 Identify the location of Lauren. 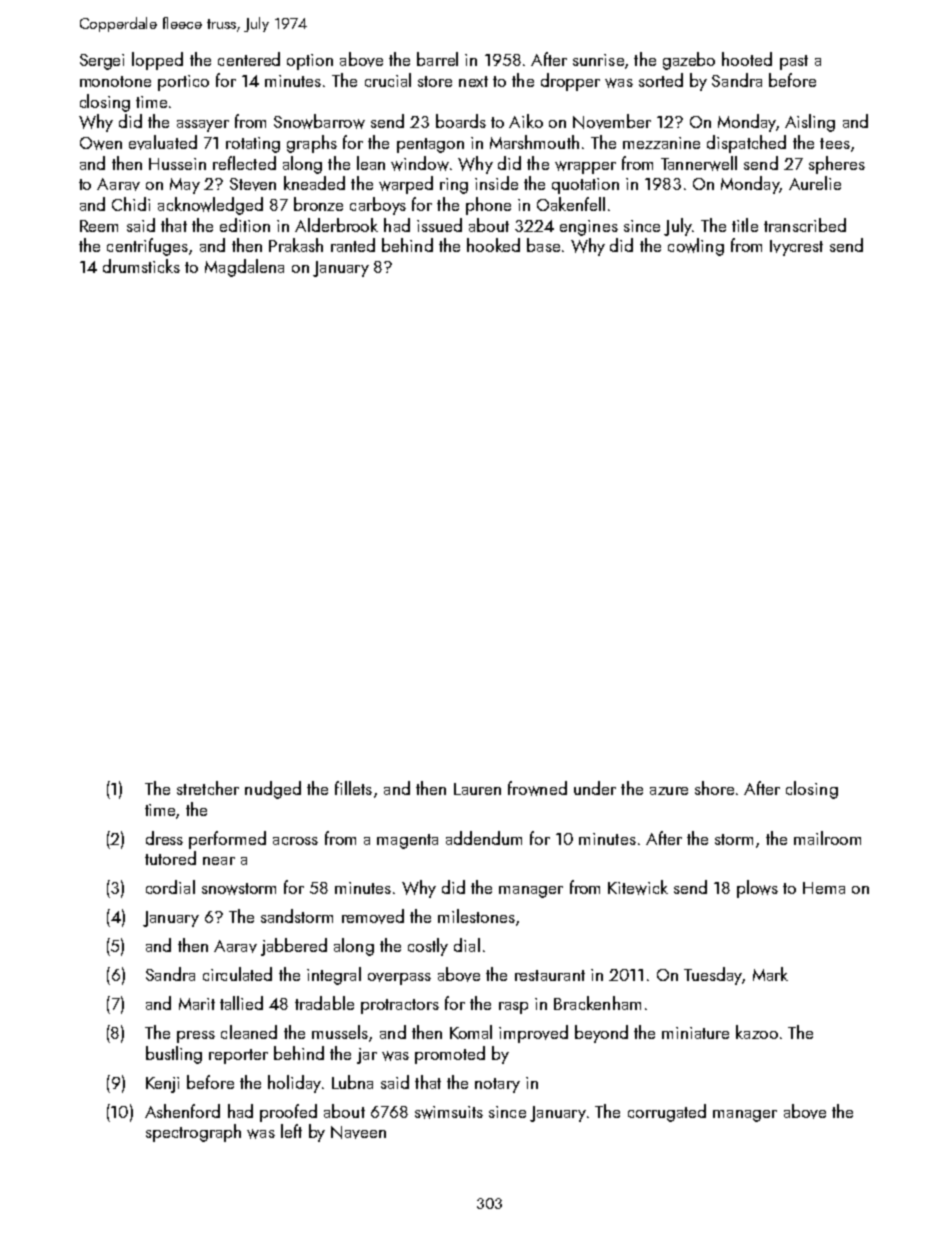
(477, 789).
